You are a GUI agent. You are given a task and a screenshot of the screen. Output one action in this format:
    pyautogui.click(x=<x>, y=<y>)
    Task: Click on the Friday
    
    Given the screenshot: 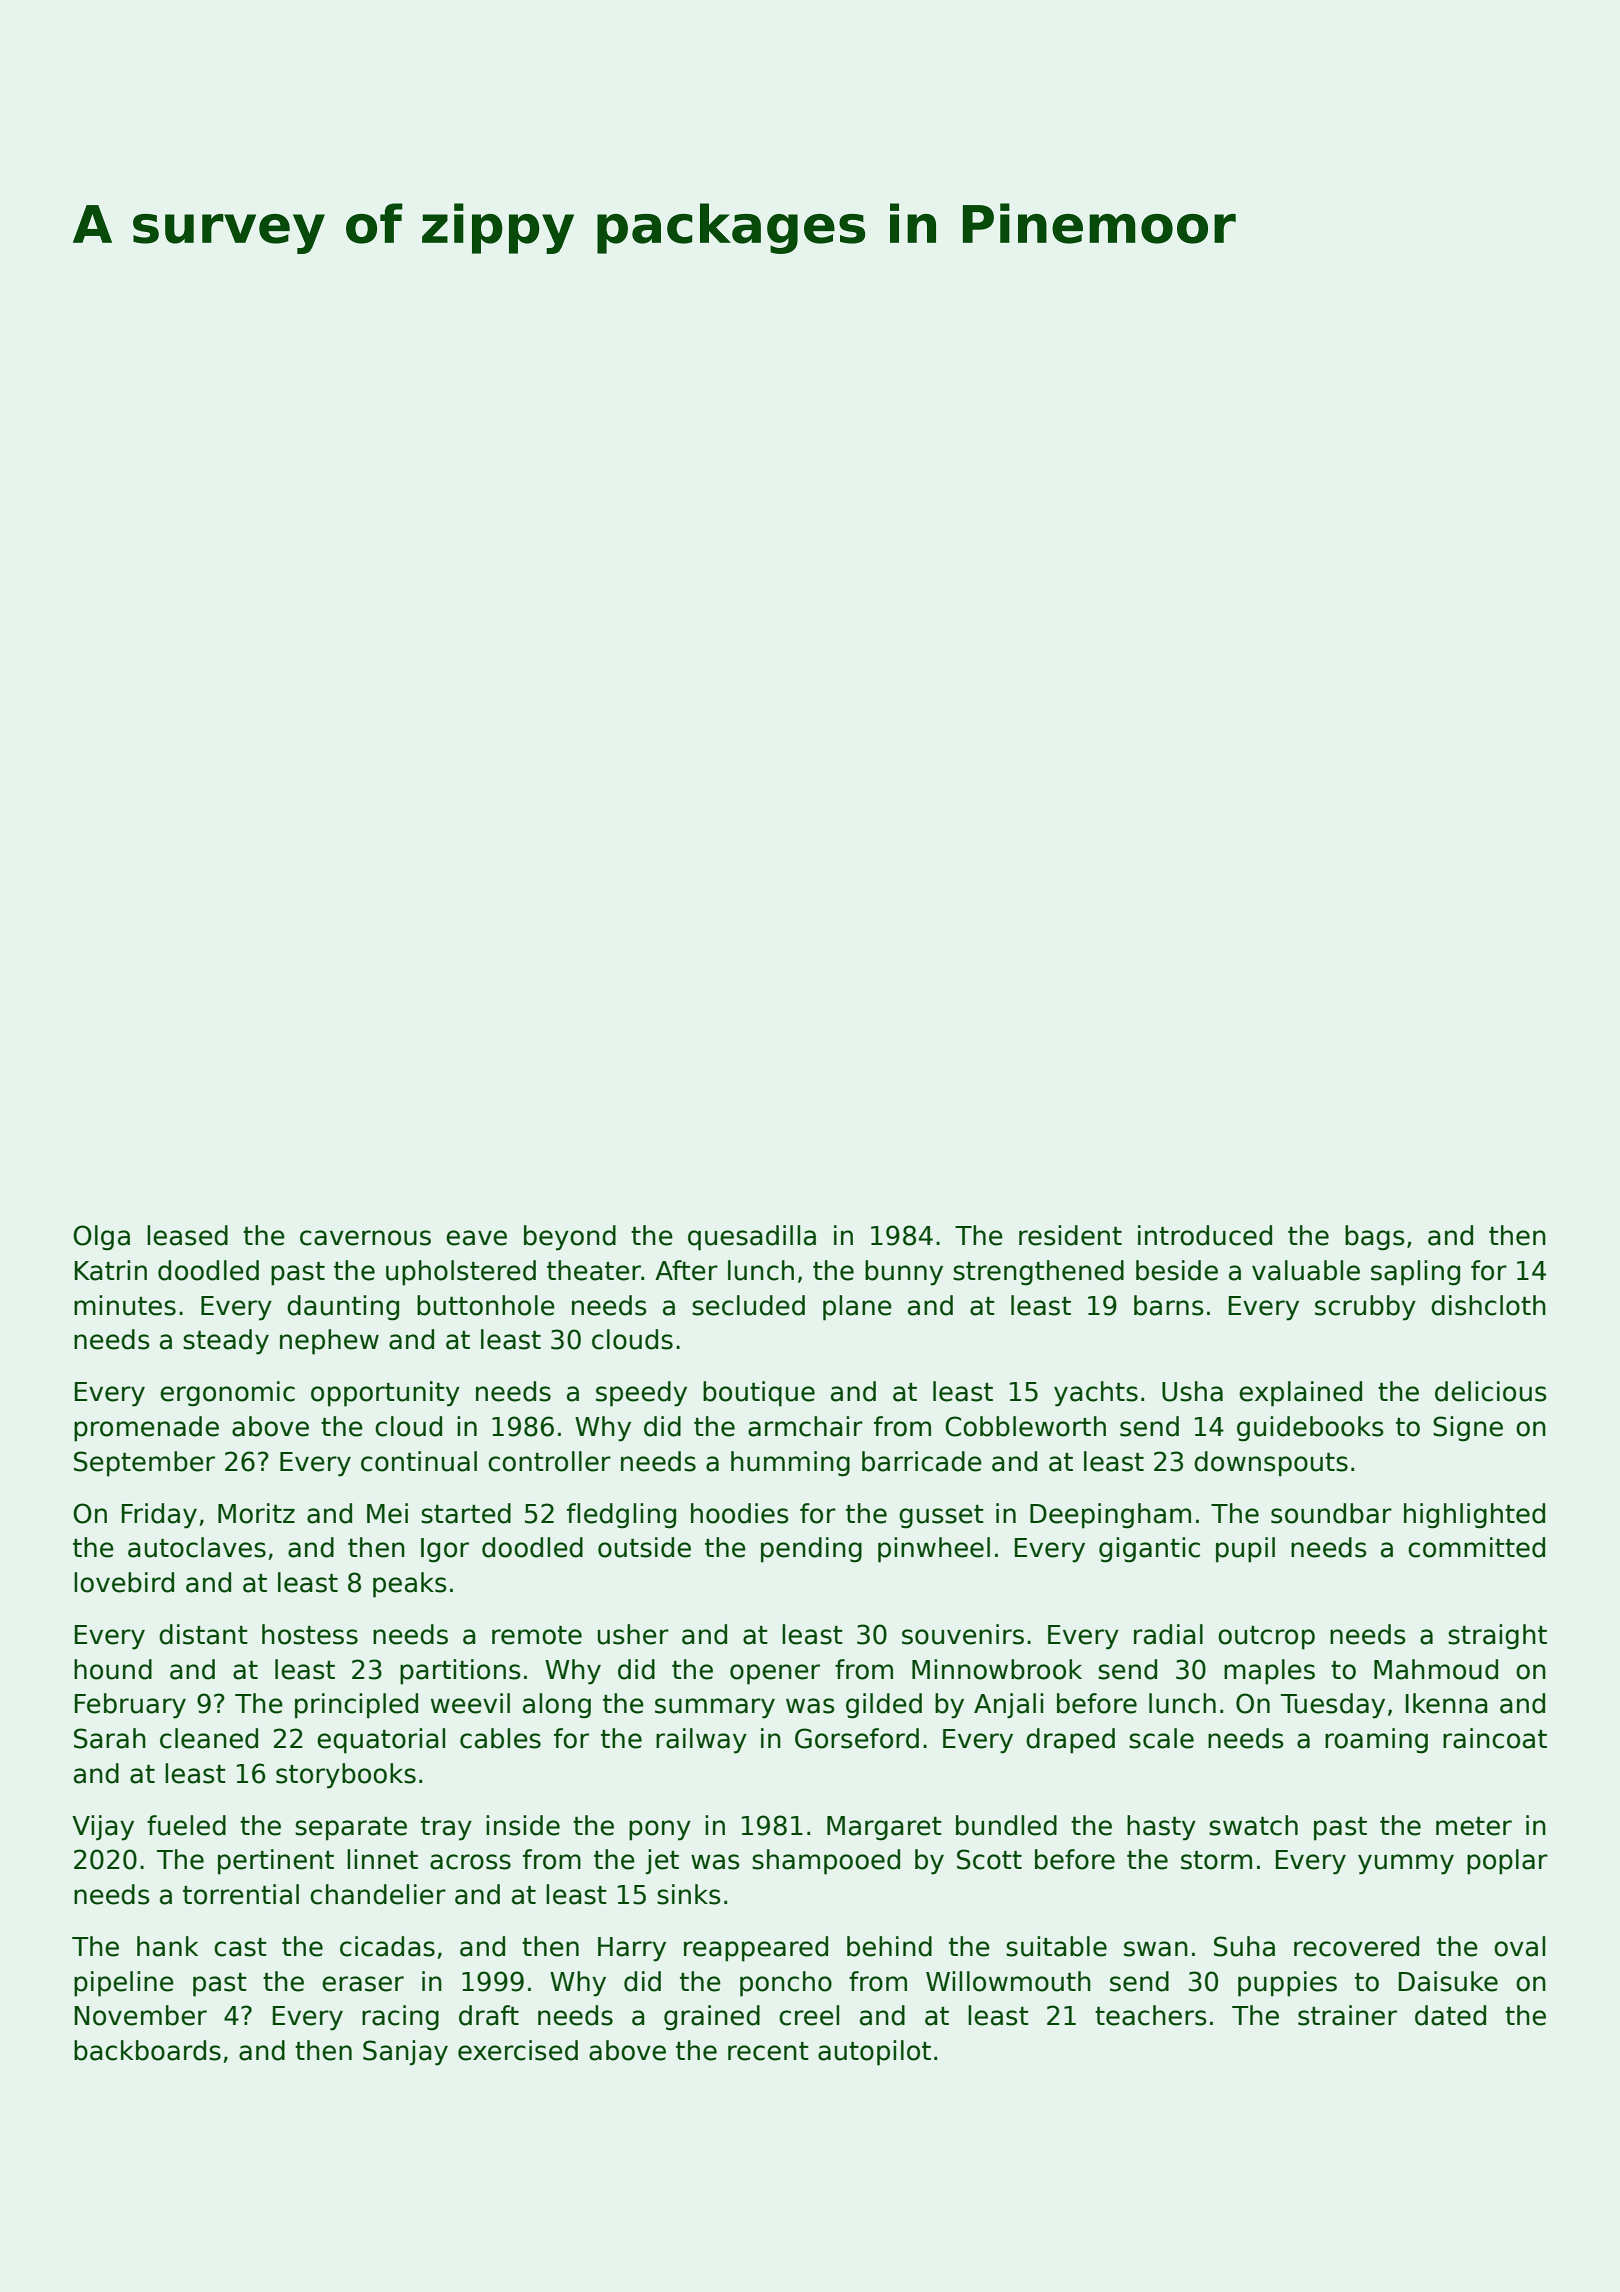 What is the action you would take?
    pyautogui.click(x=159, y=1516)
